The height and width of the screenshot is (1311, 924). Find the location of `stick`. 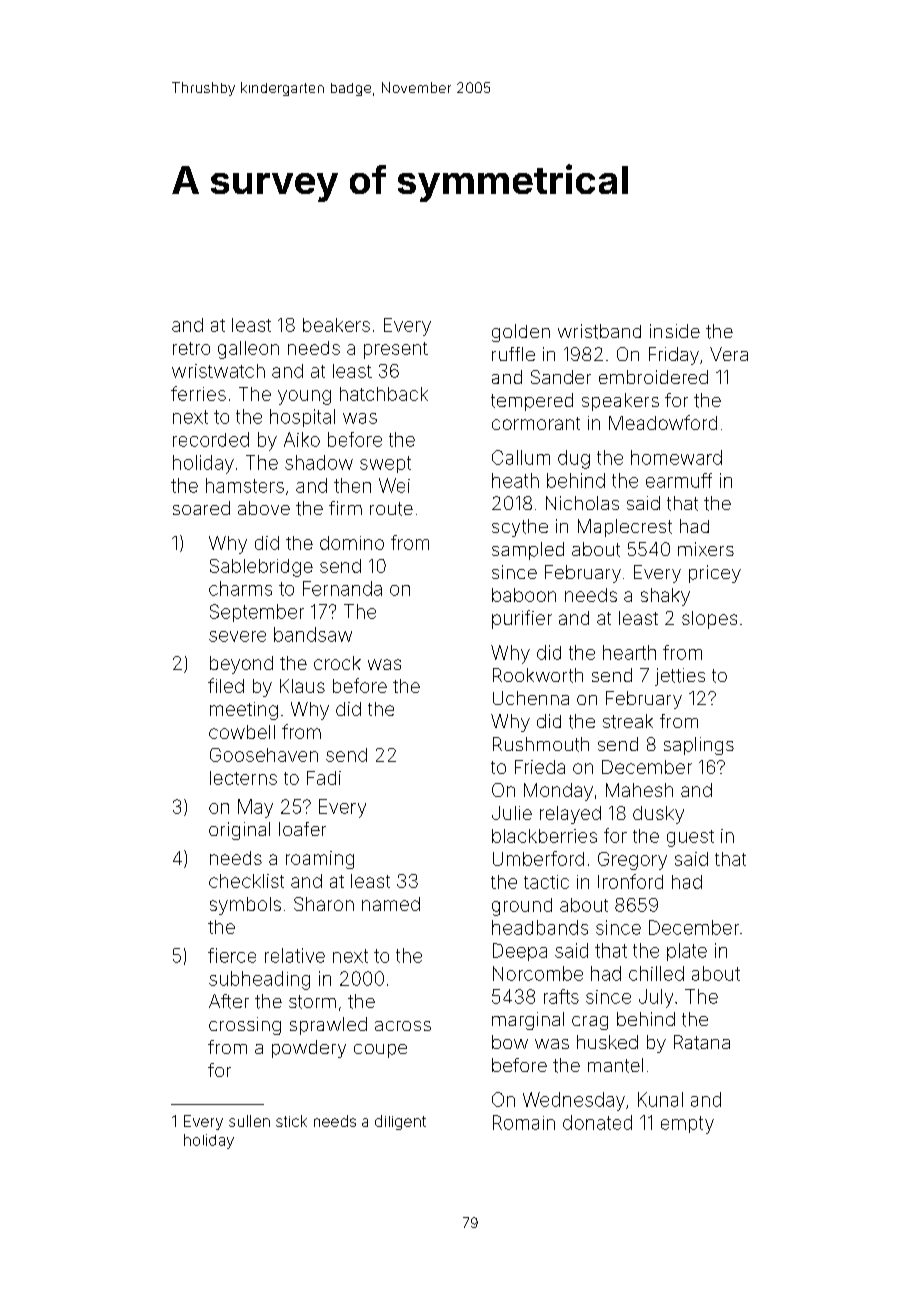

stick is located at coordinates (291, 1121).
